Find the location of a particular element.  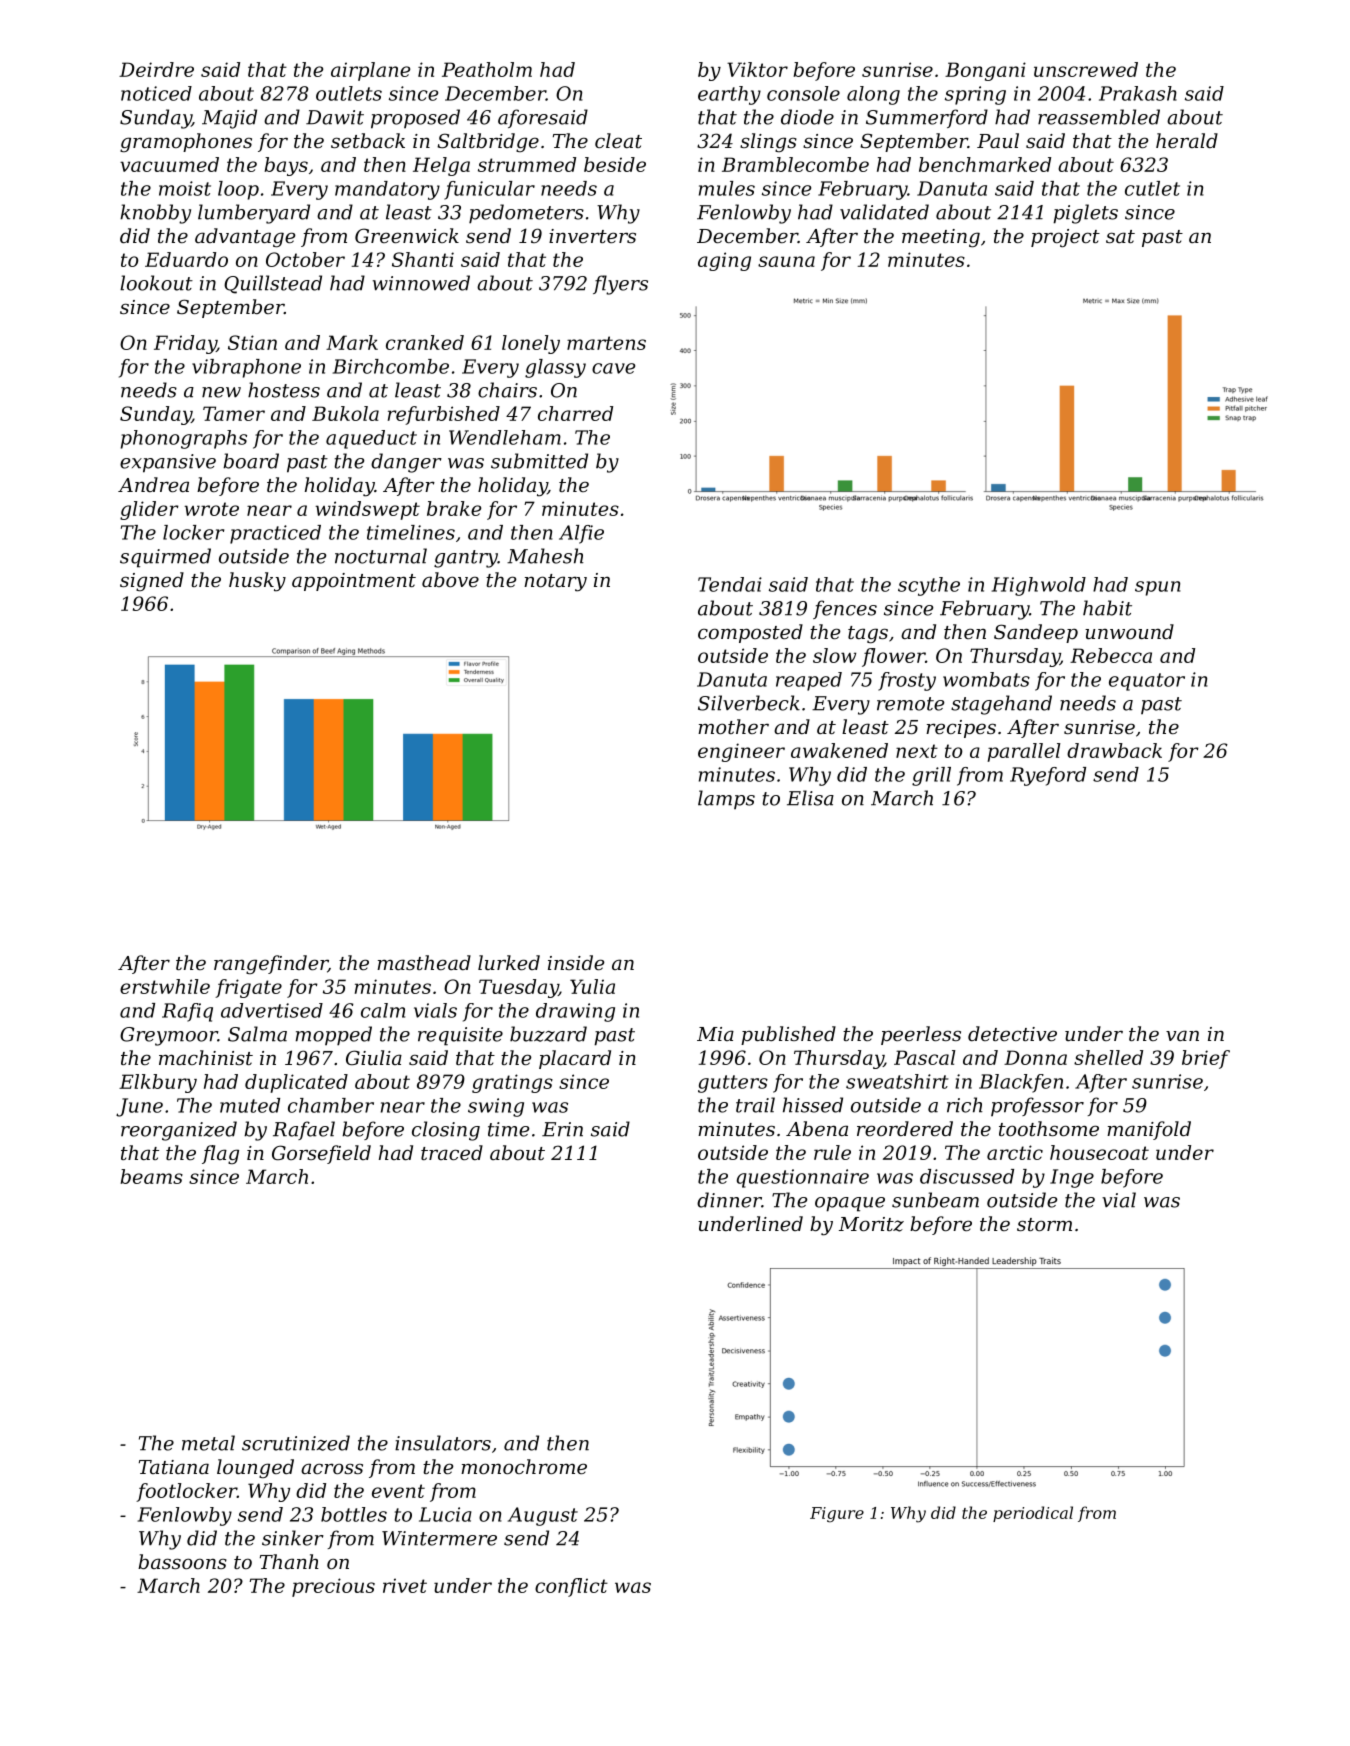

Tamer is located at coordinates (234, 413).
